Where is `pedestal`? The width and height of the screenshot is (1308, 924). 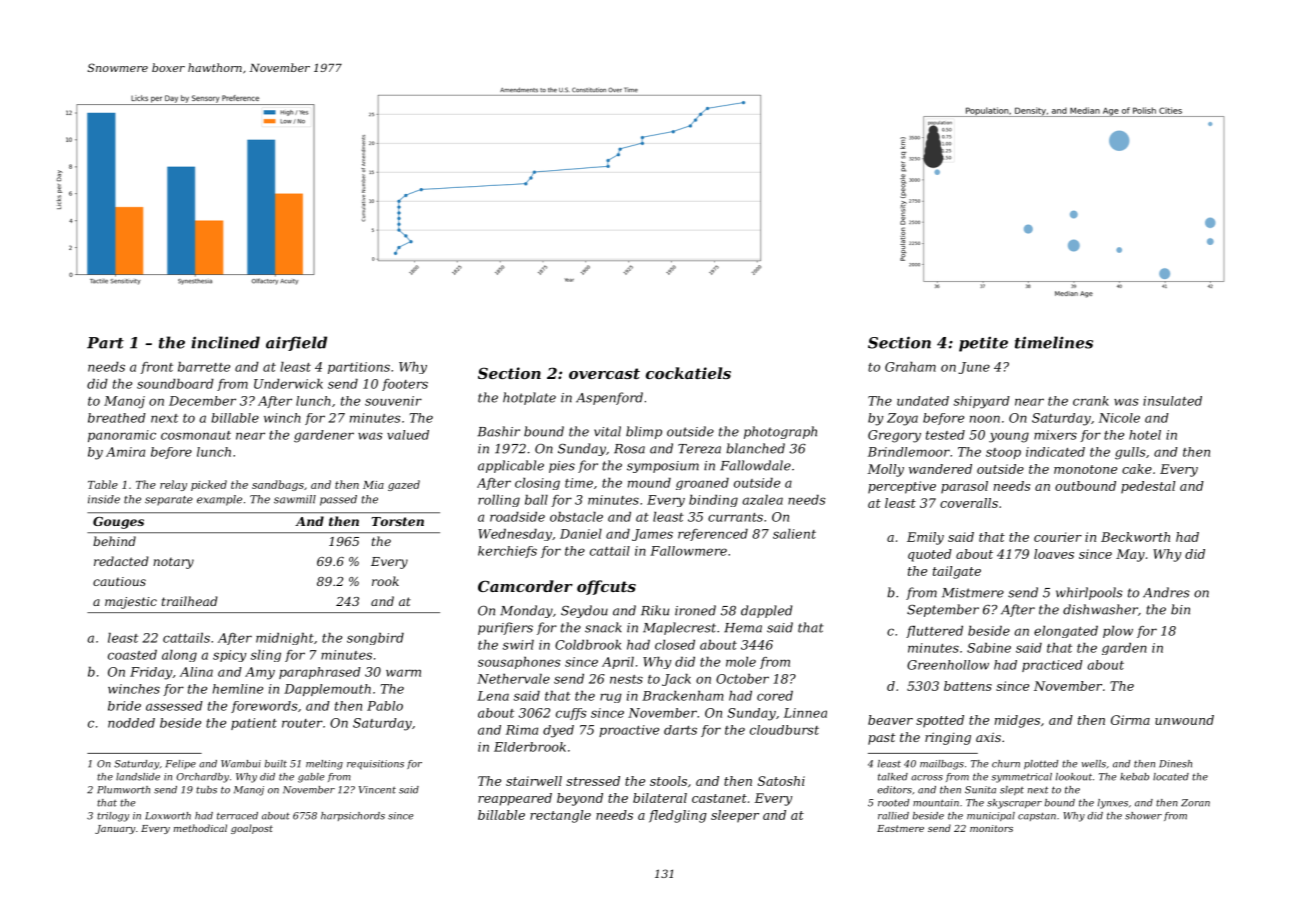 pedestal is located at coordinates (1148, 487).
